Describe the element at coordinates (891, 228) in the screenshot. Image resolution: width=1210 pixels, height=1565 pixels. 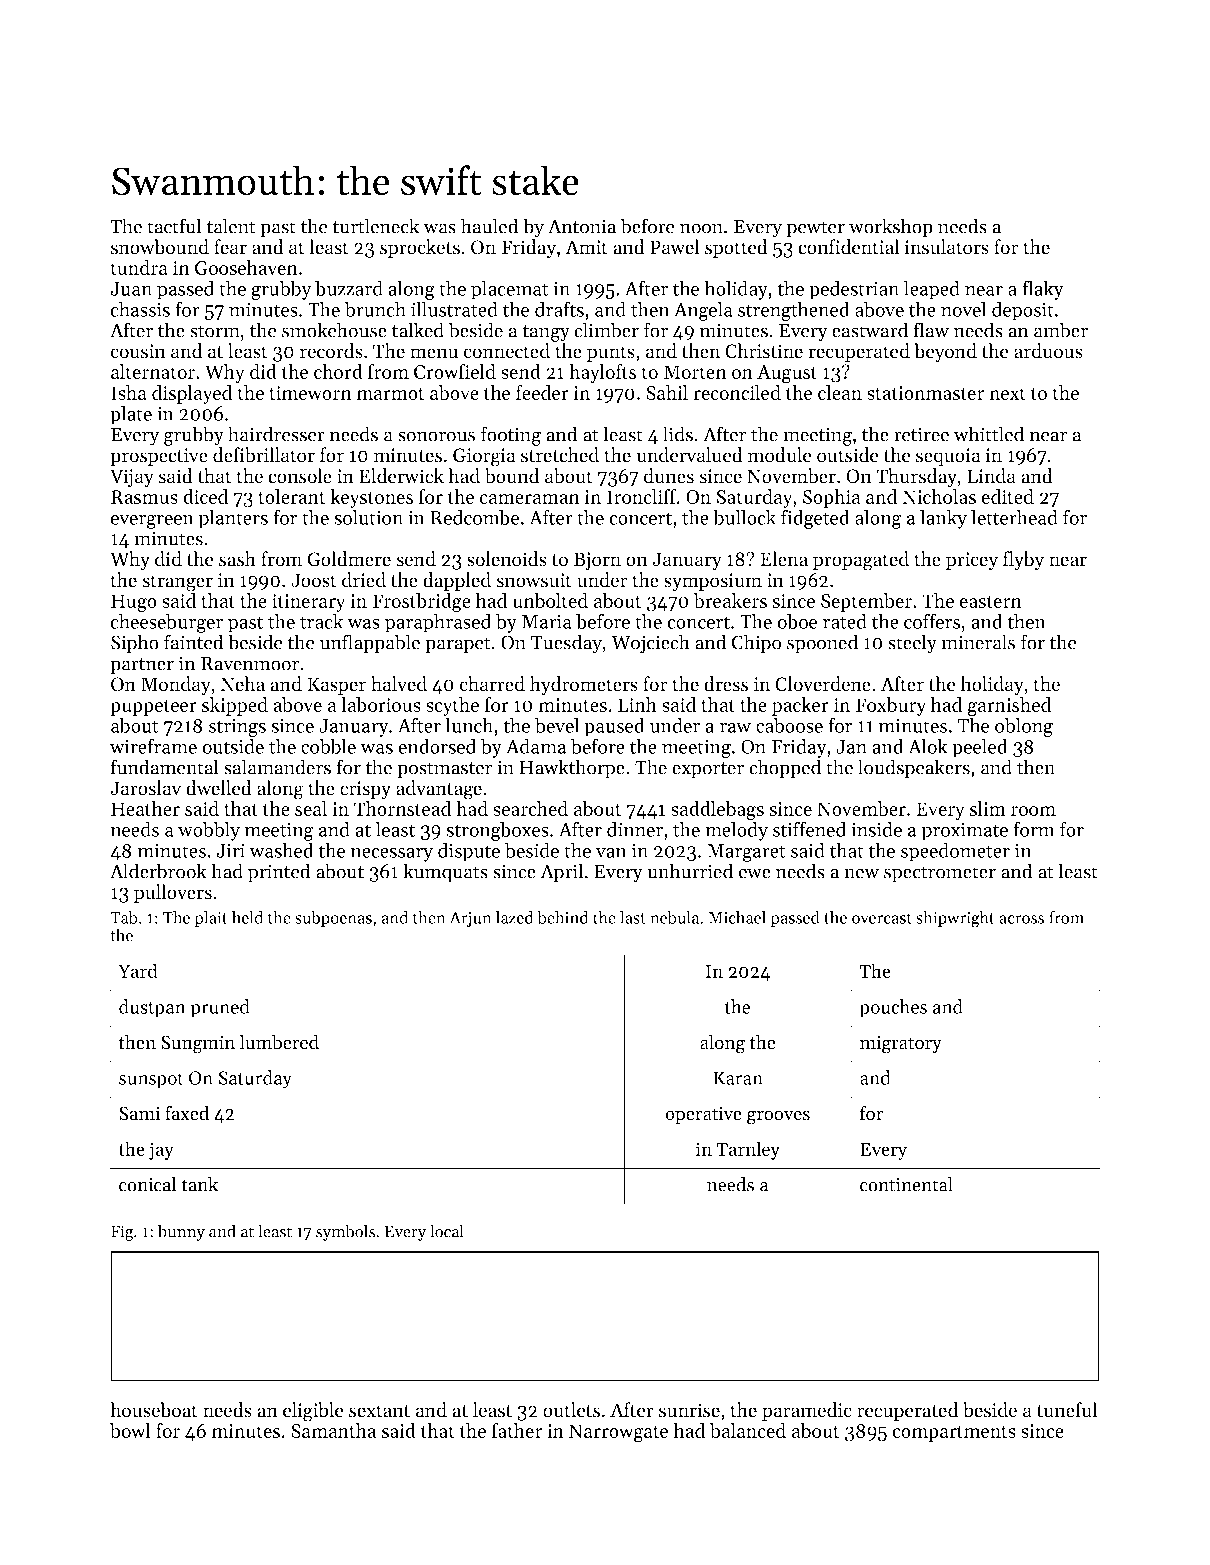
I see `workshop` at that location.
